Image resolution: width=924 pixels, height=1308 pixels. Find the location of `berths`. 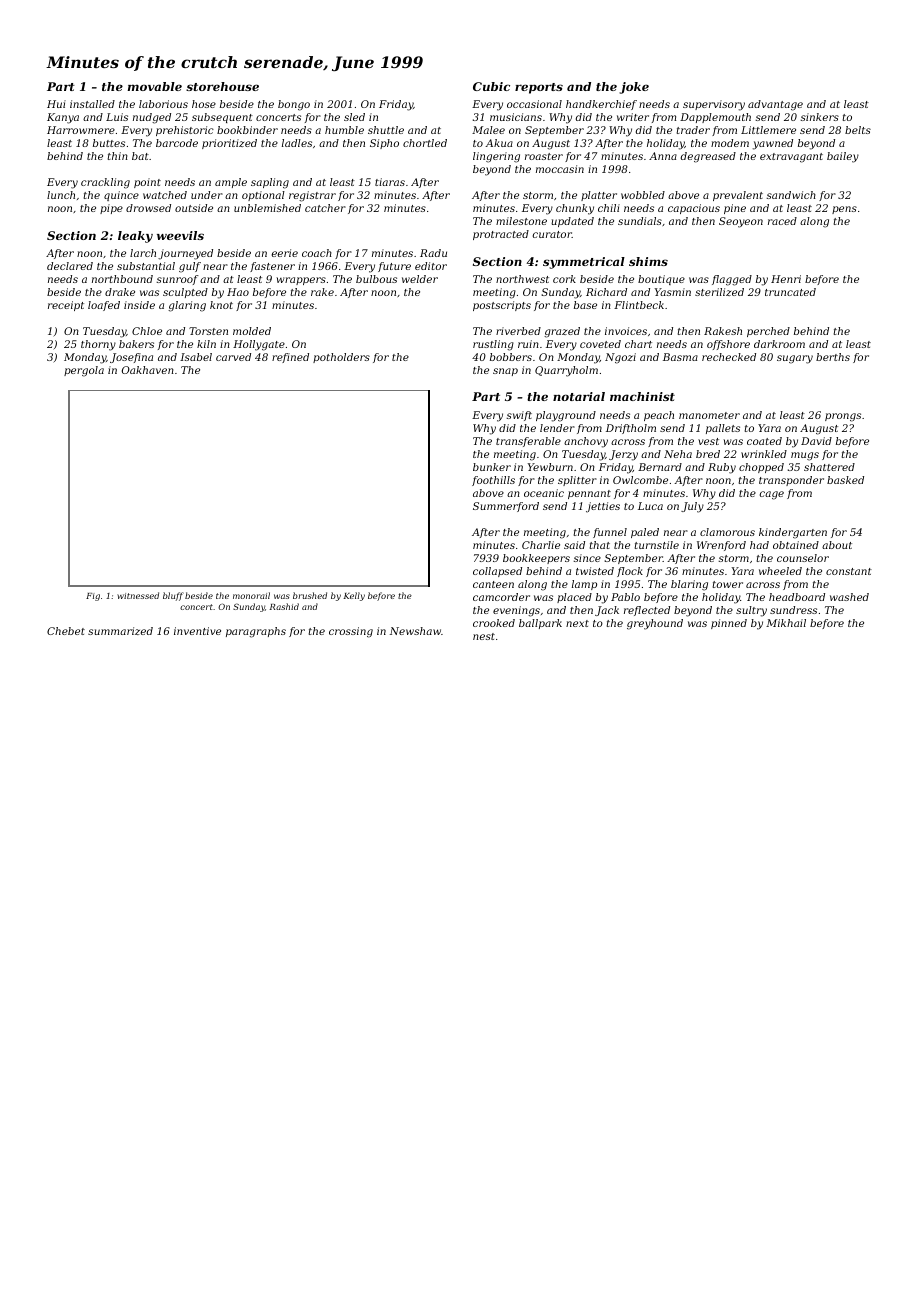

berths is located at coordinates (833, 357).
